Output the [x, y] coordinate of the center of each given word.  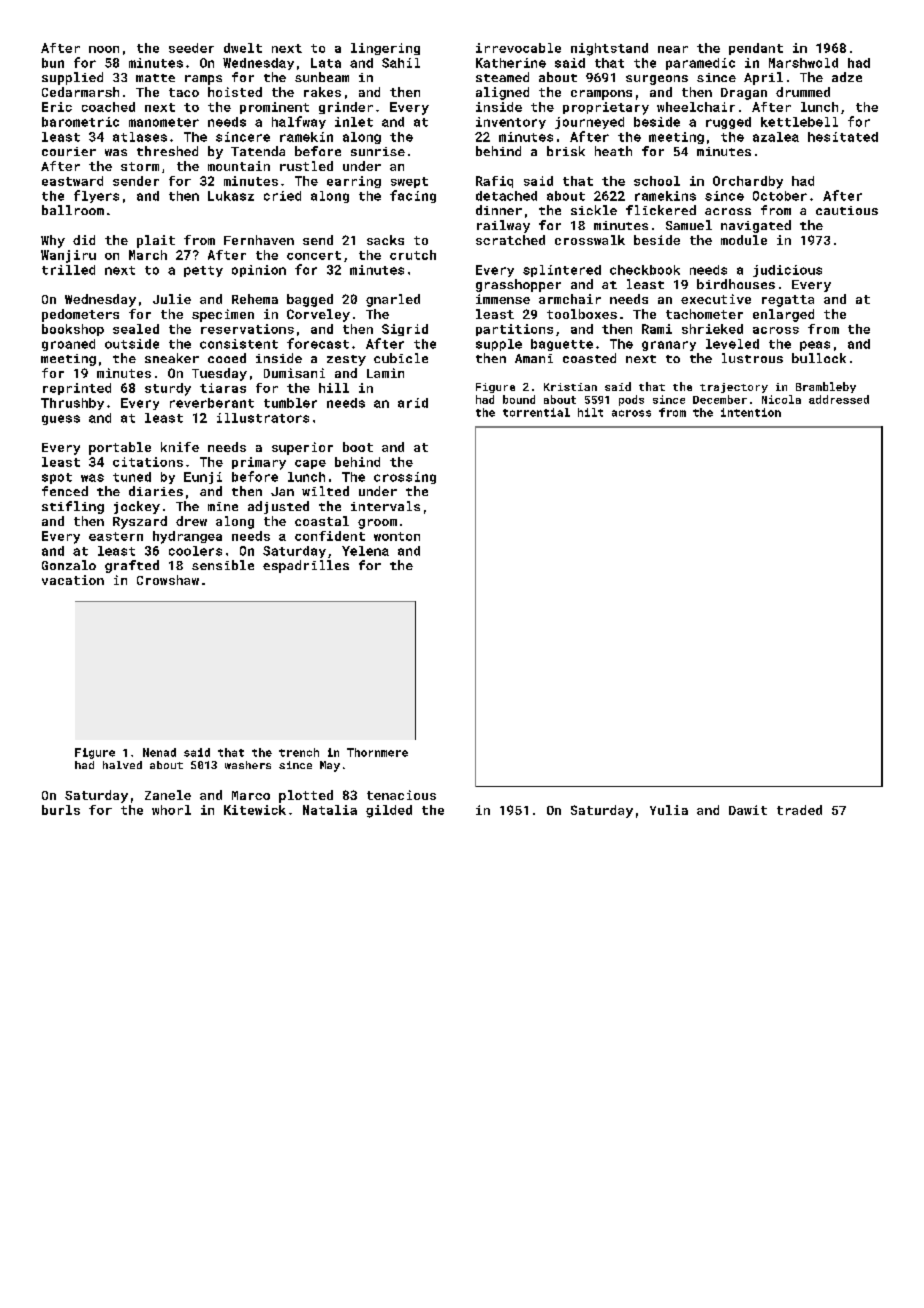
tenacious [401, 795]
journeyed [589, 123]
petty [203, 271]
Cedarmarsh [80, 92]
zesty [346, 360]
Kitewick [255, 810]
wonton [397, 536]
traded [799, 810]
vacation [73, 580]
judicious [787, 271]
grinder [346, 108]
